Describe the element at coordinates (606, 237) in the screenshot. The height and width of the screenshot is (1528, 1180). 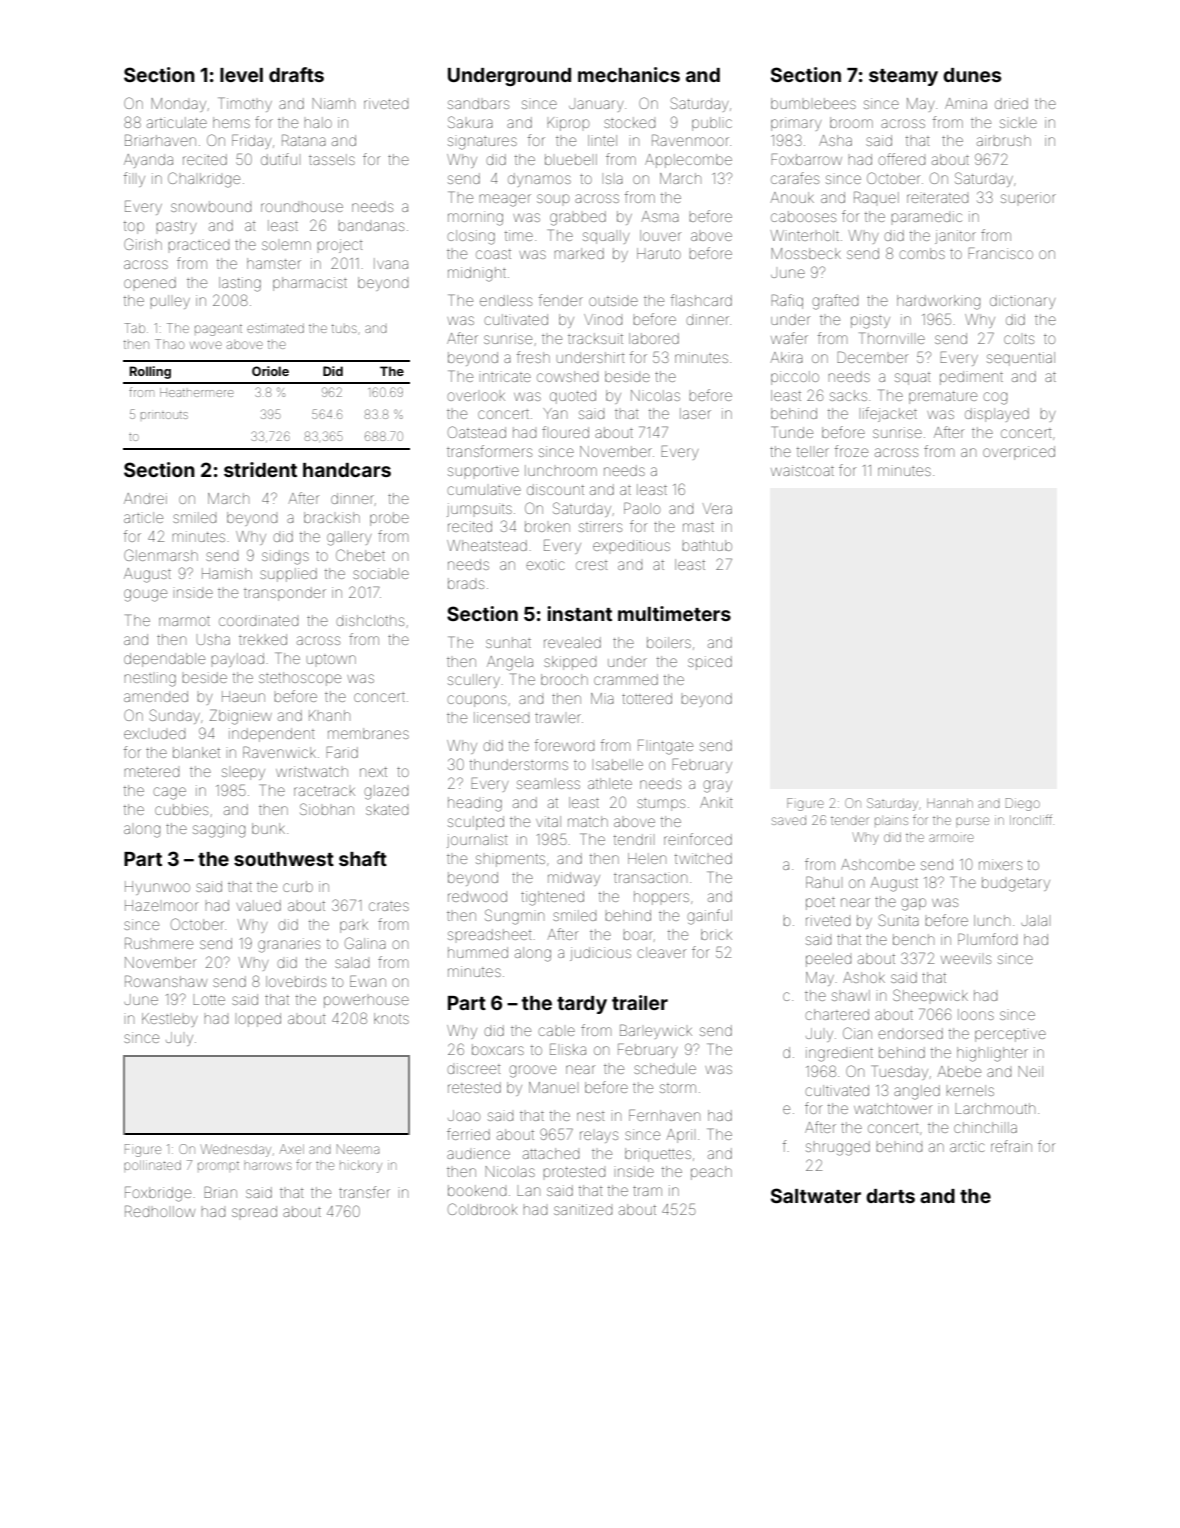
I see `squally` at that location.
